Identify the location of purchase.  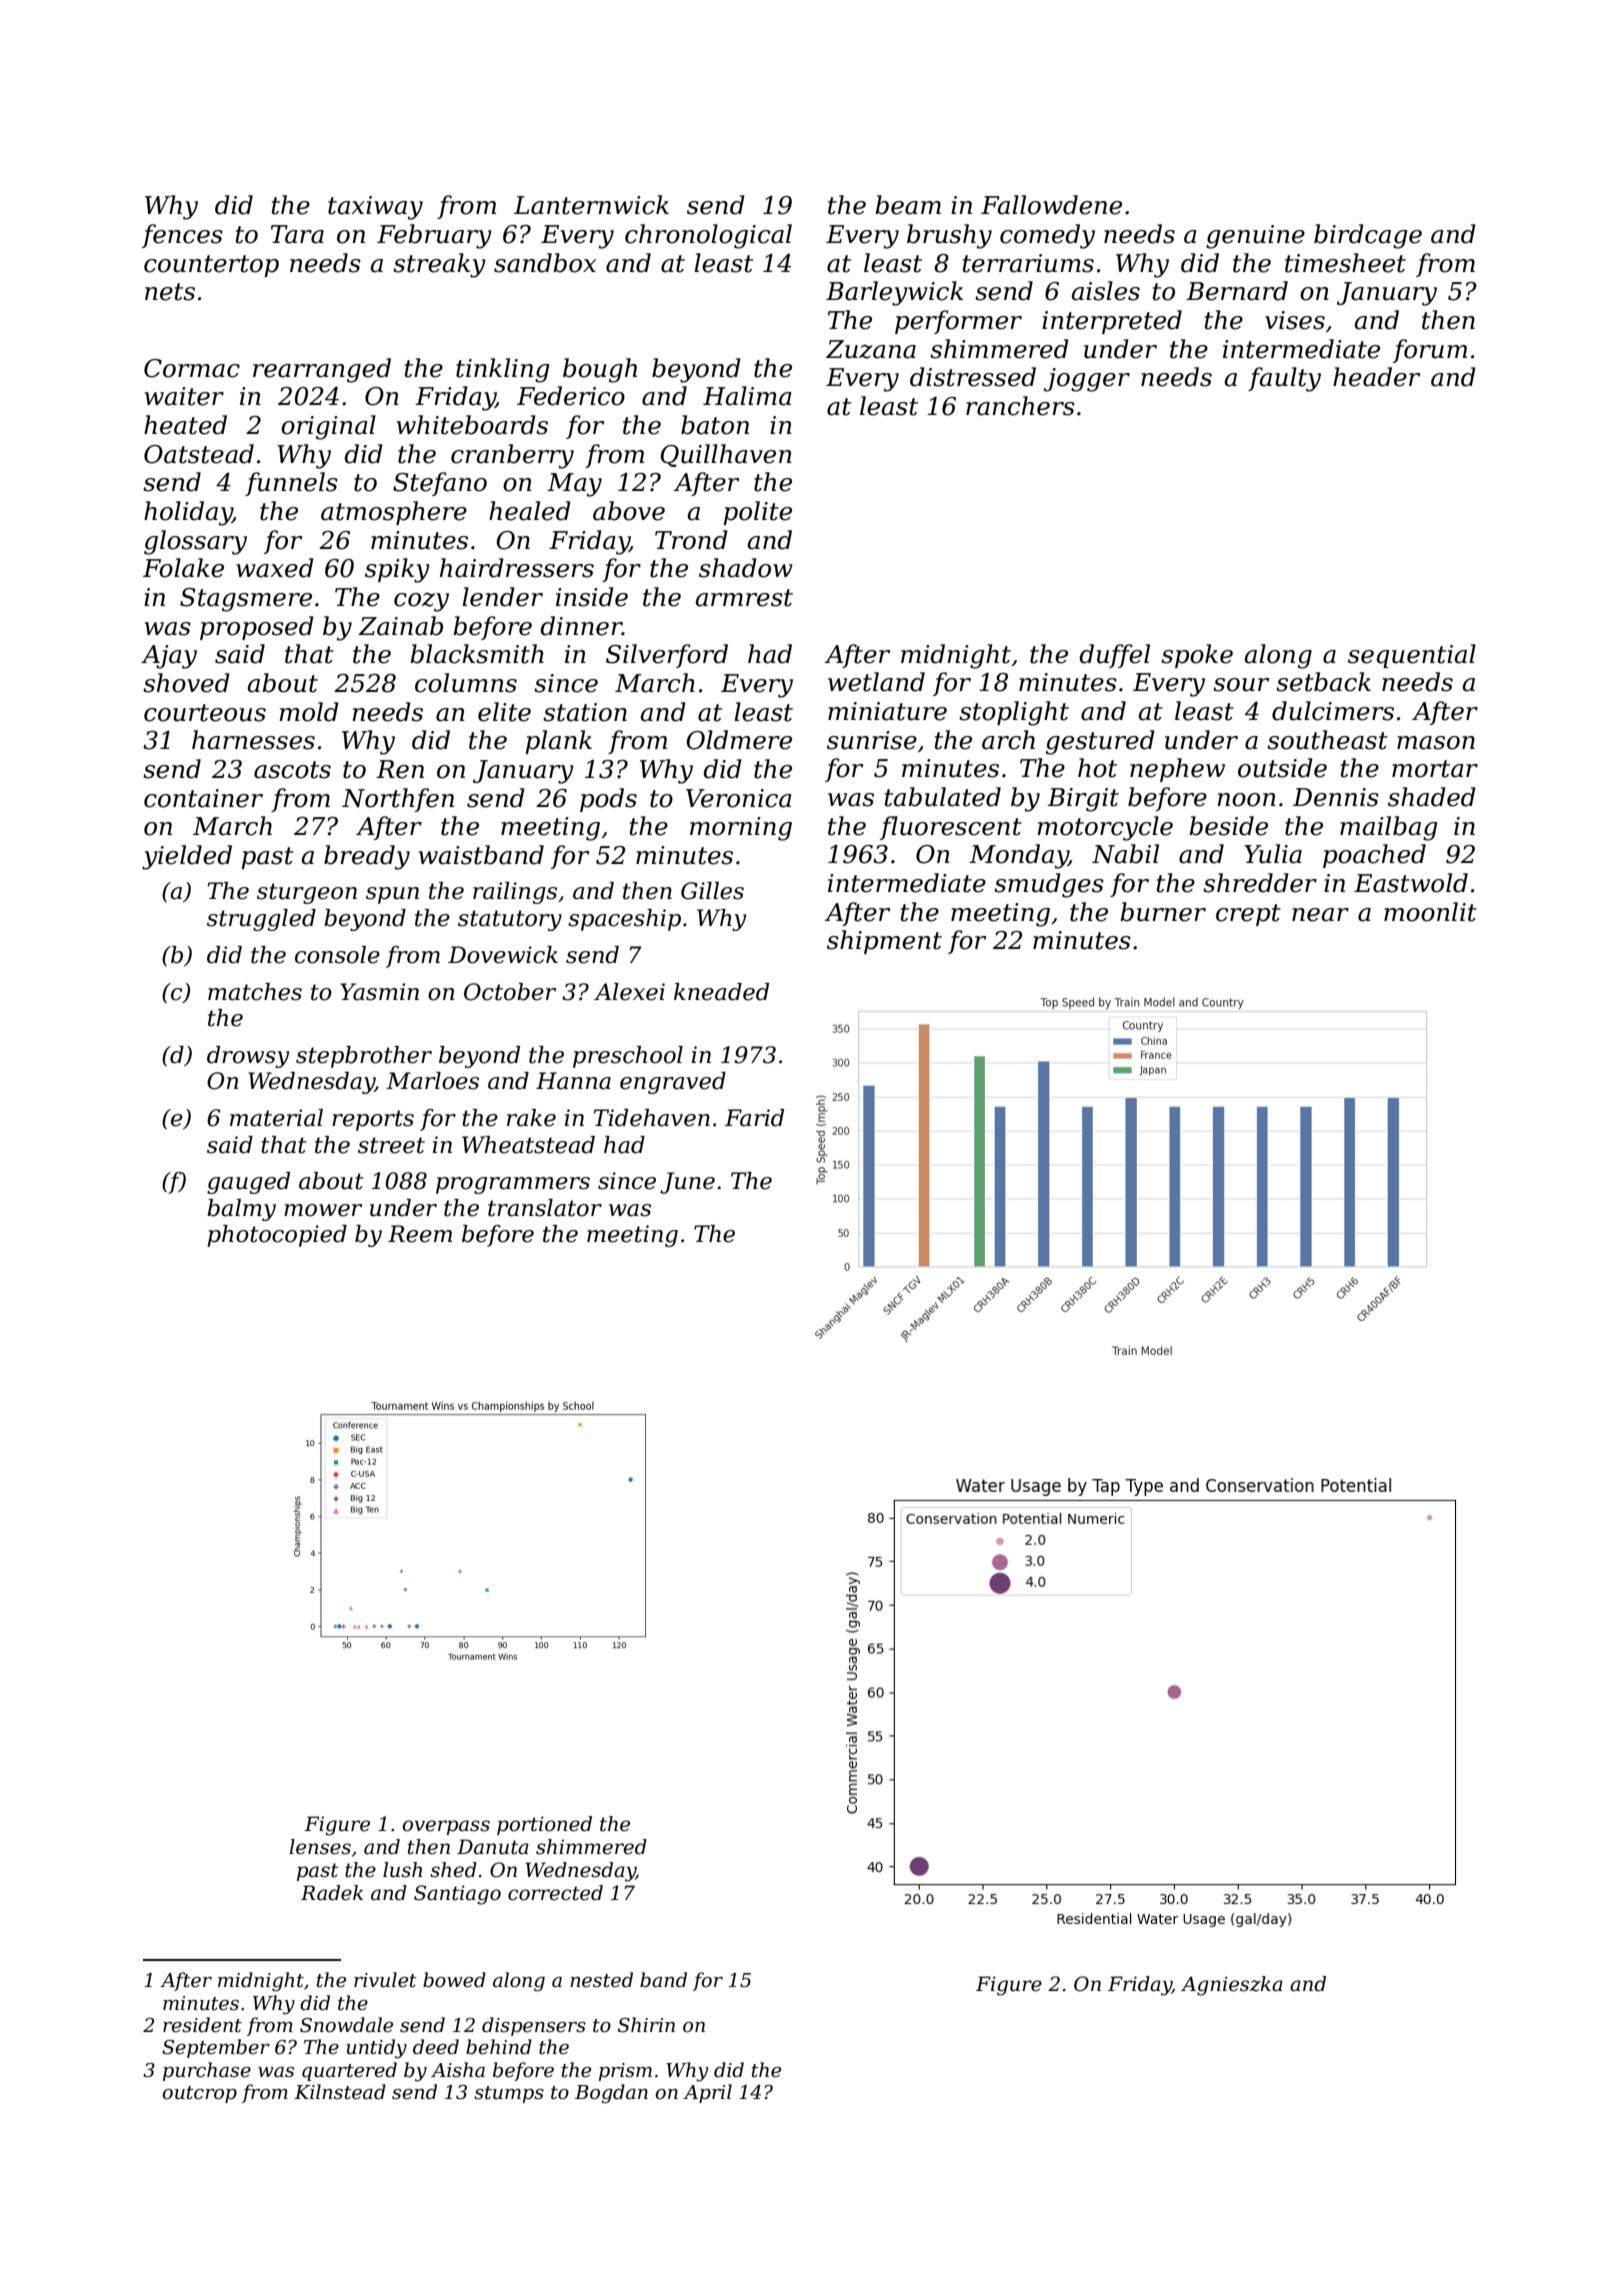
(207, 2071).
